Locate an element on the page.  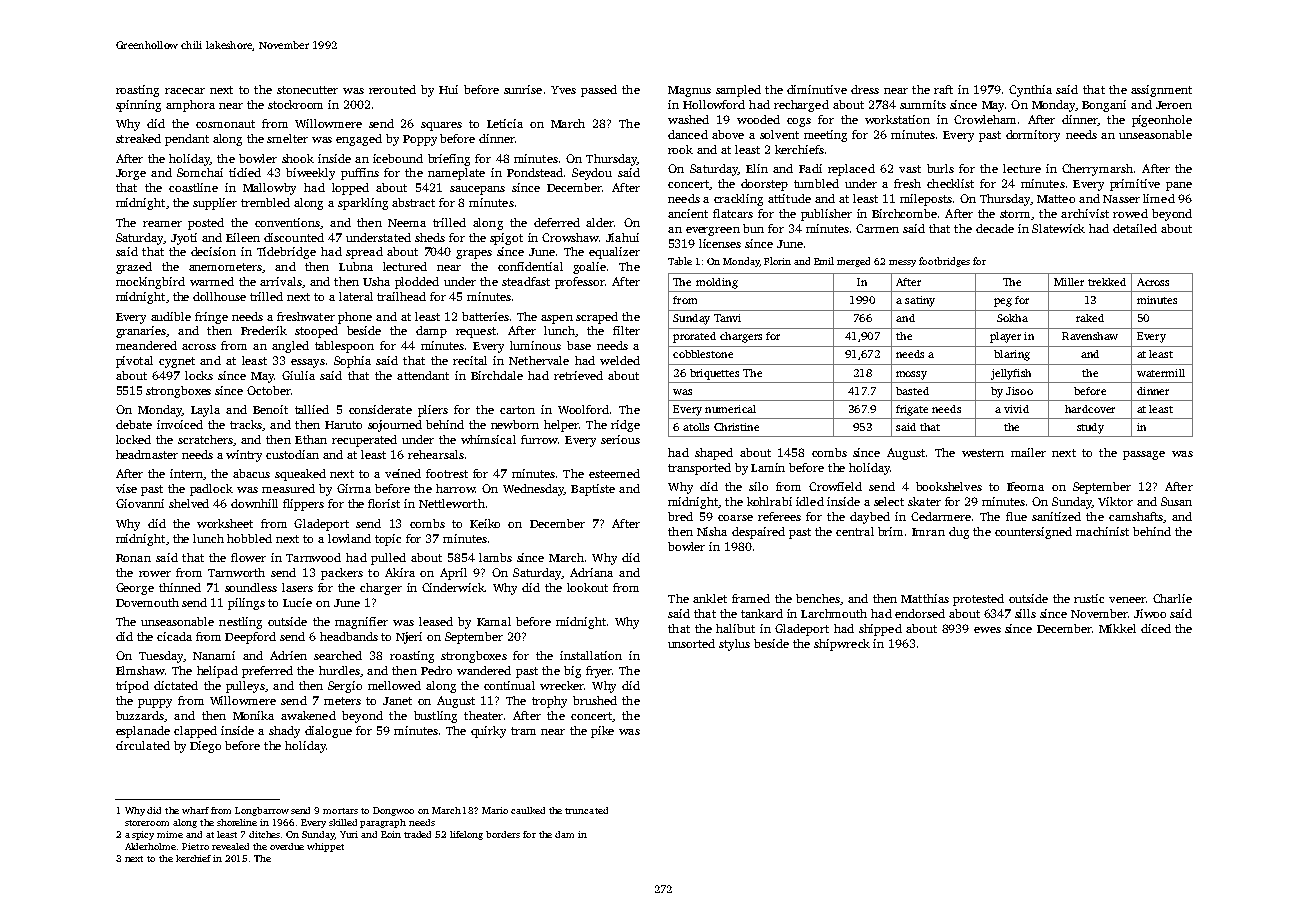
headbands is located at coordinates (349, 636).
